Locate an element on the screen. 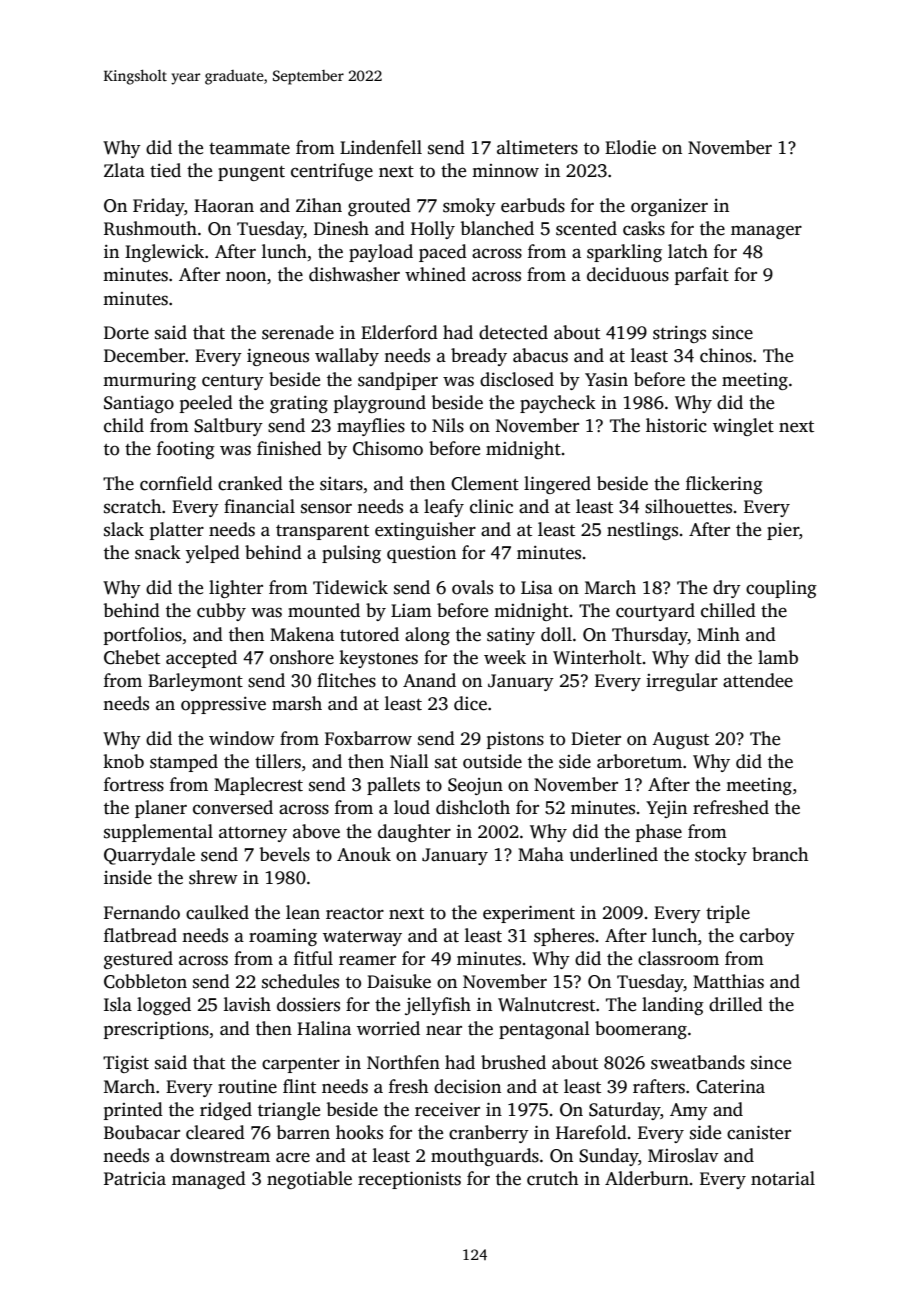 Image resolution: width=924 pixels, height=1314 pixels. Lindenfell is located at coordinates (381, 147).
